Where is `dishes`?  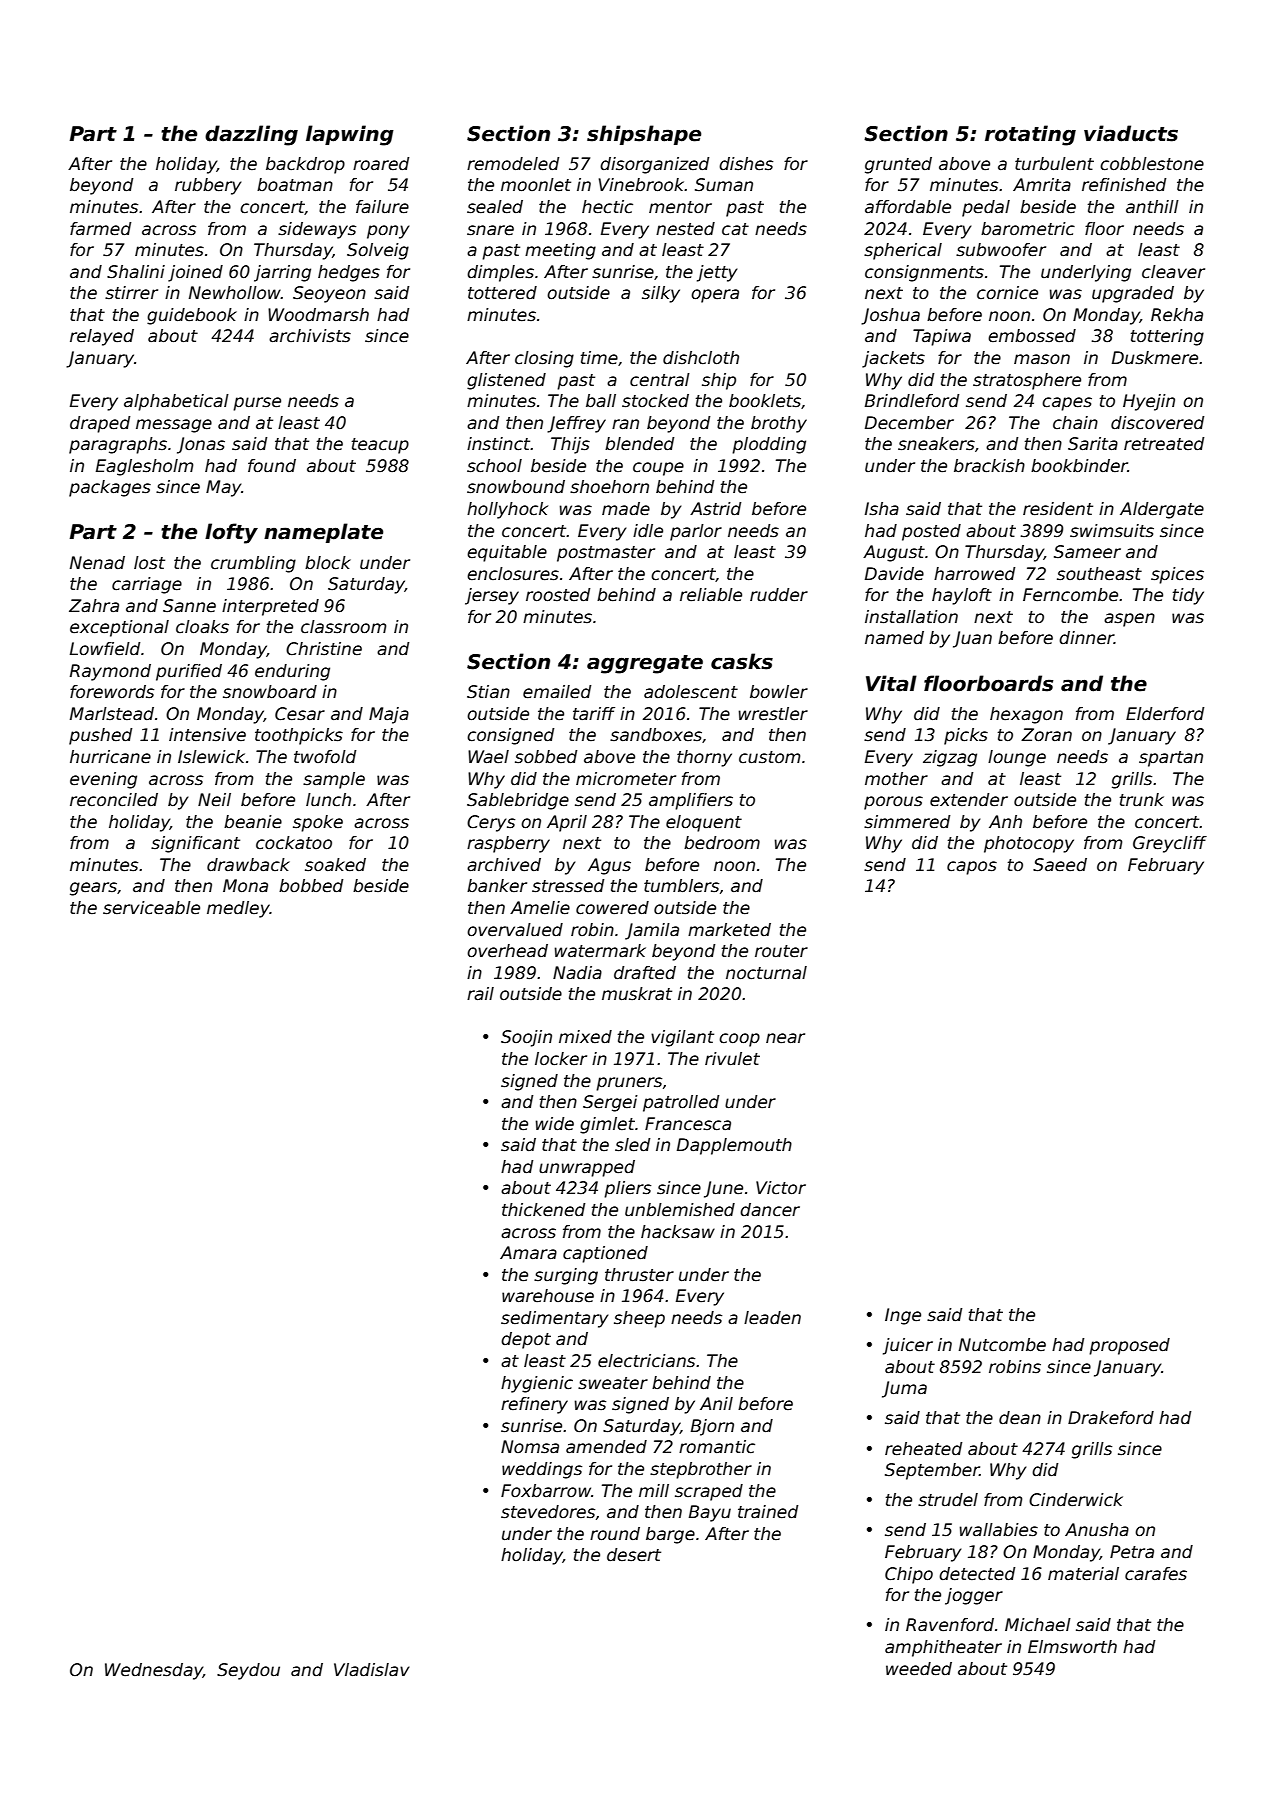
dishes is located at coordinates (746, 164).
